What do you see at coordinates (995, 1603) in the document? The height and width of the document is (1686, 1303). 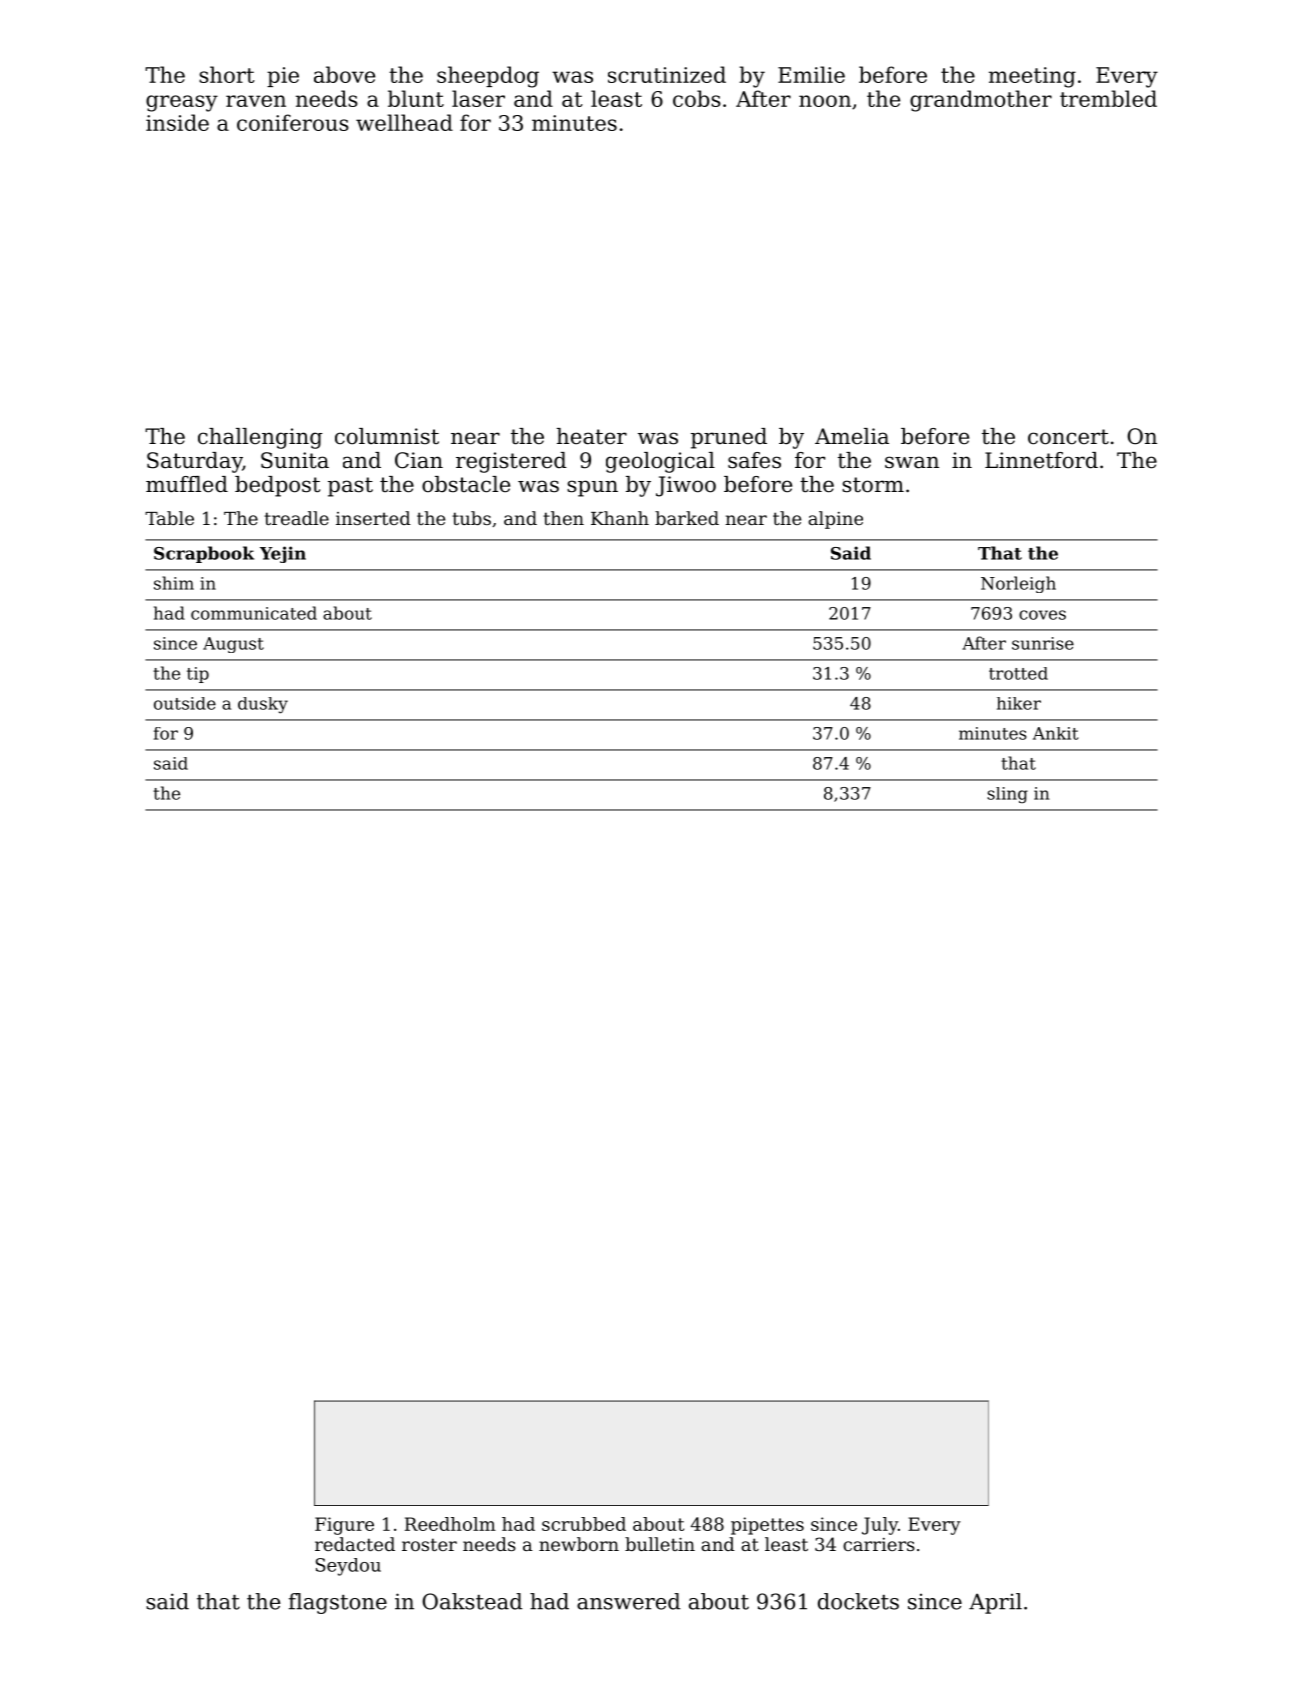 I see `April` at bounding box center [995, 1603].
